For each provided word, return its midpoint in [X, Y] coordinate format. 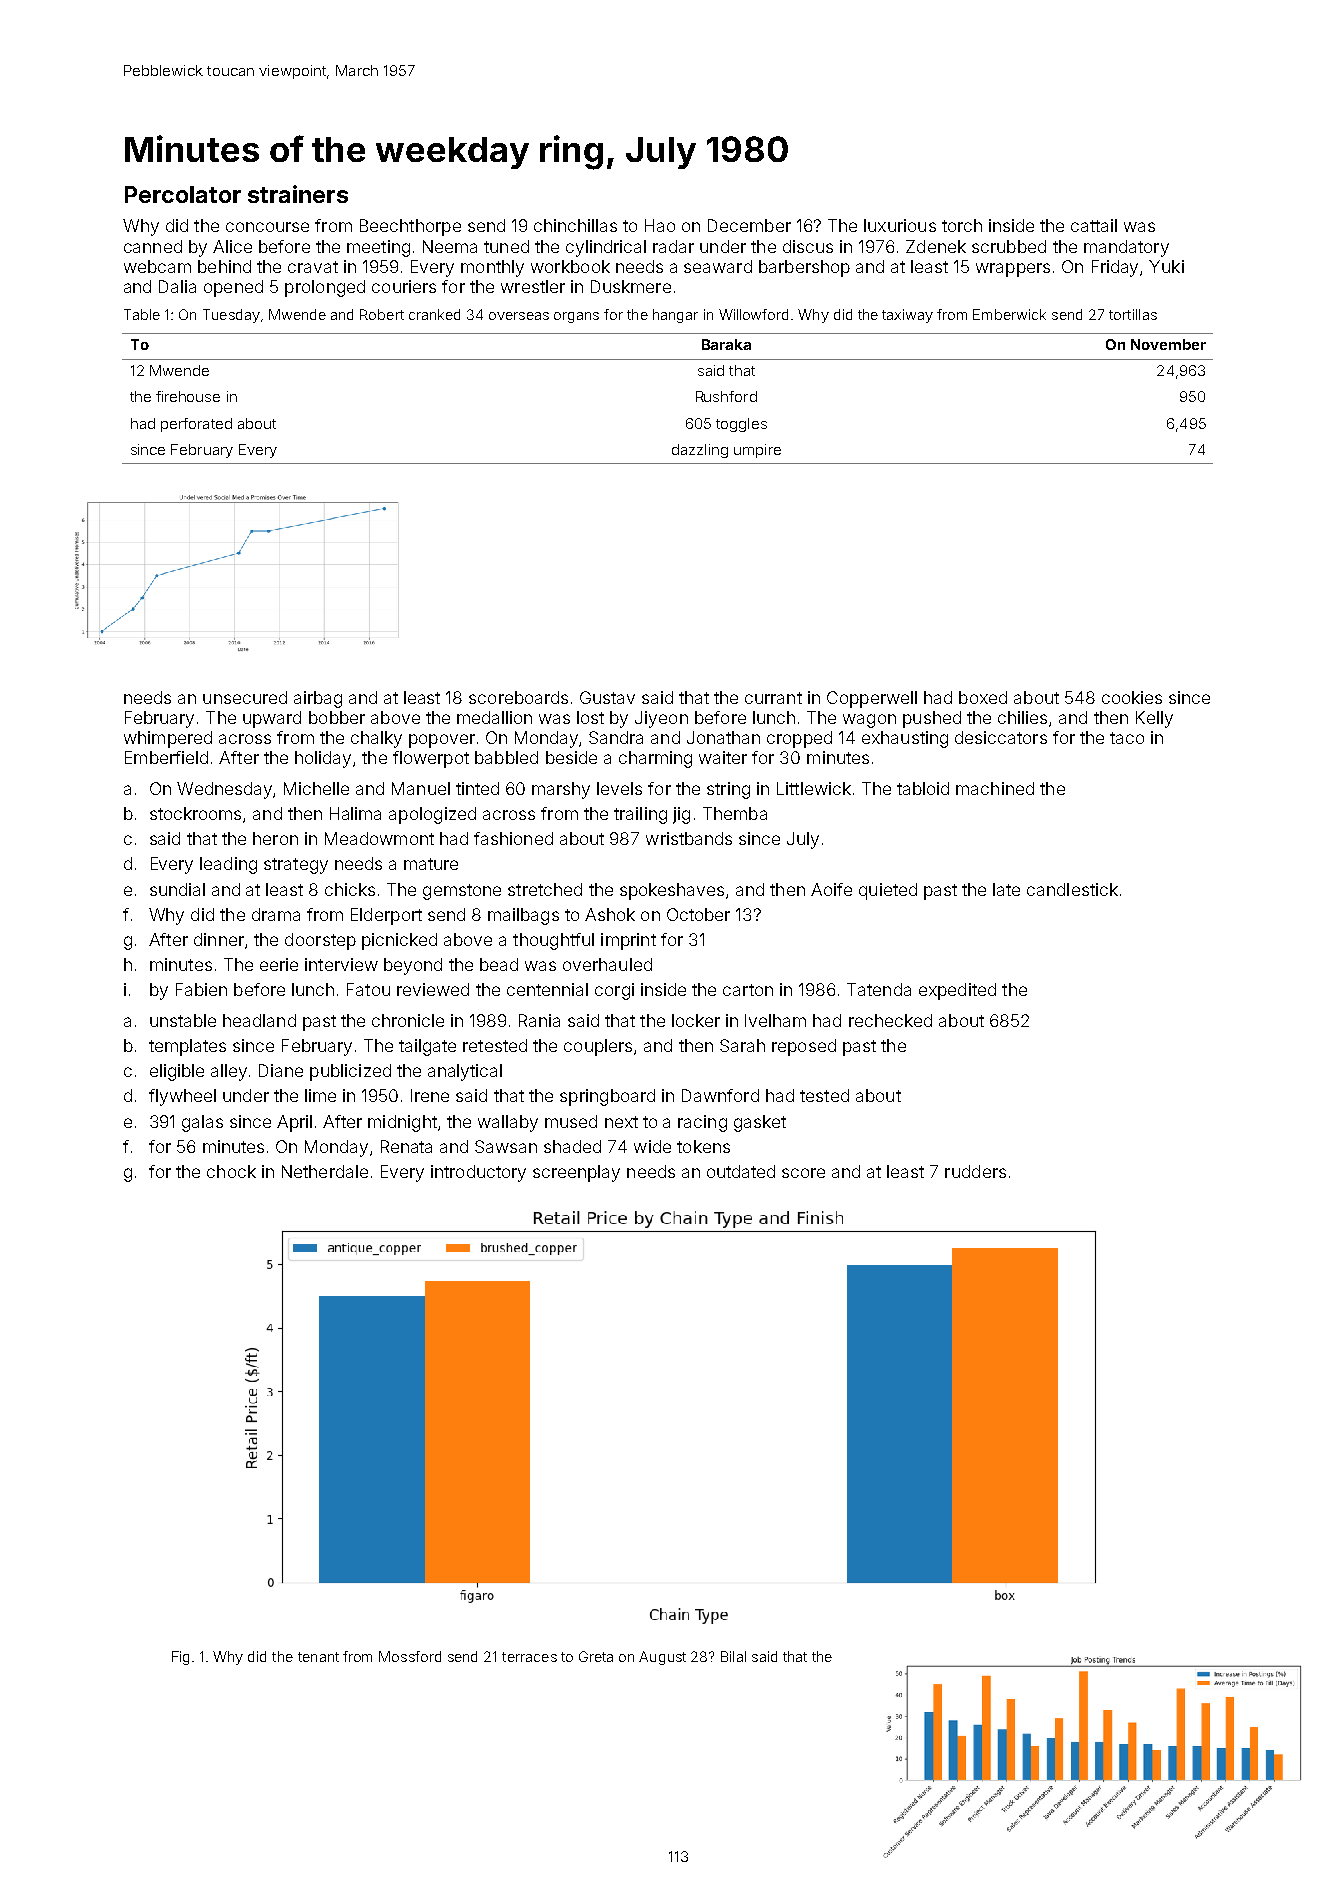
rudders [975, 1171]
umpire [757, 451]
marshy [561, 790]
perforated [196, 425]
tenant [318, 1657]
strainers [298, 194]
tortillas [1133, 314]
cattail [1094, 225]
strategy [296, 866]
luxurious [900, 225]
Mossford [410, 1656]
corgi [614, 991]
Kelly [1154, 719]
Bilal [733, 1656]
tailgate [427, 1047]
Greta [596, 1656]
